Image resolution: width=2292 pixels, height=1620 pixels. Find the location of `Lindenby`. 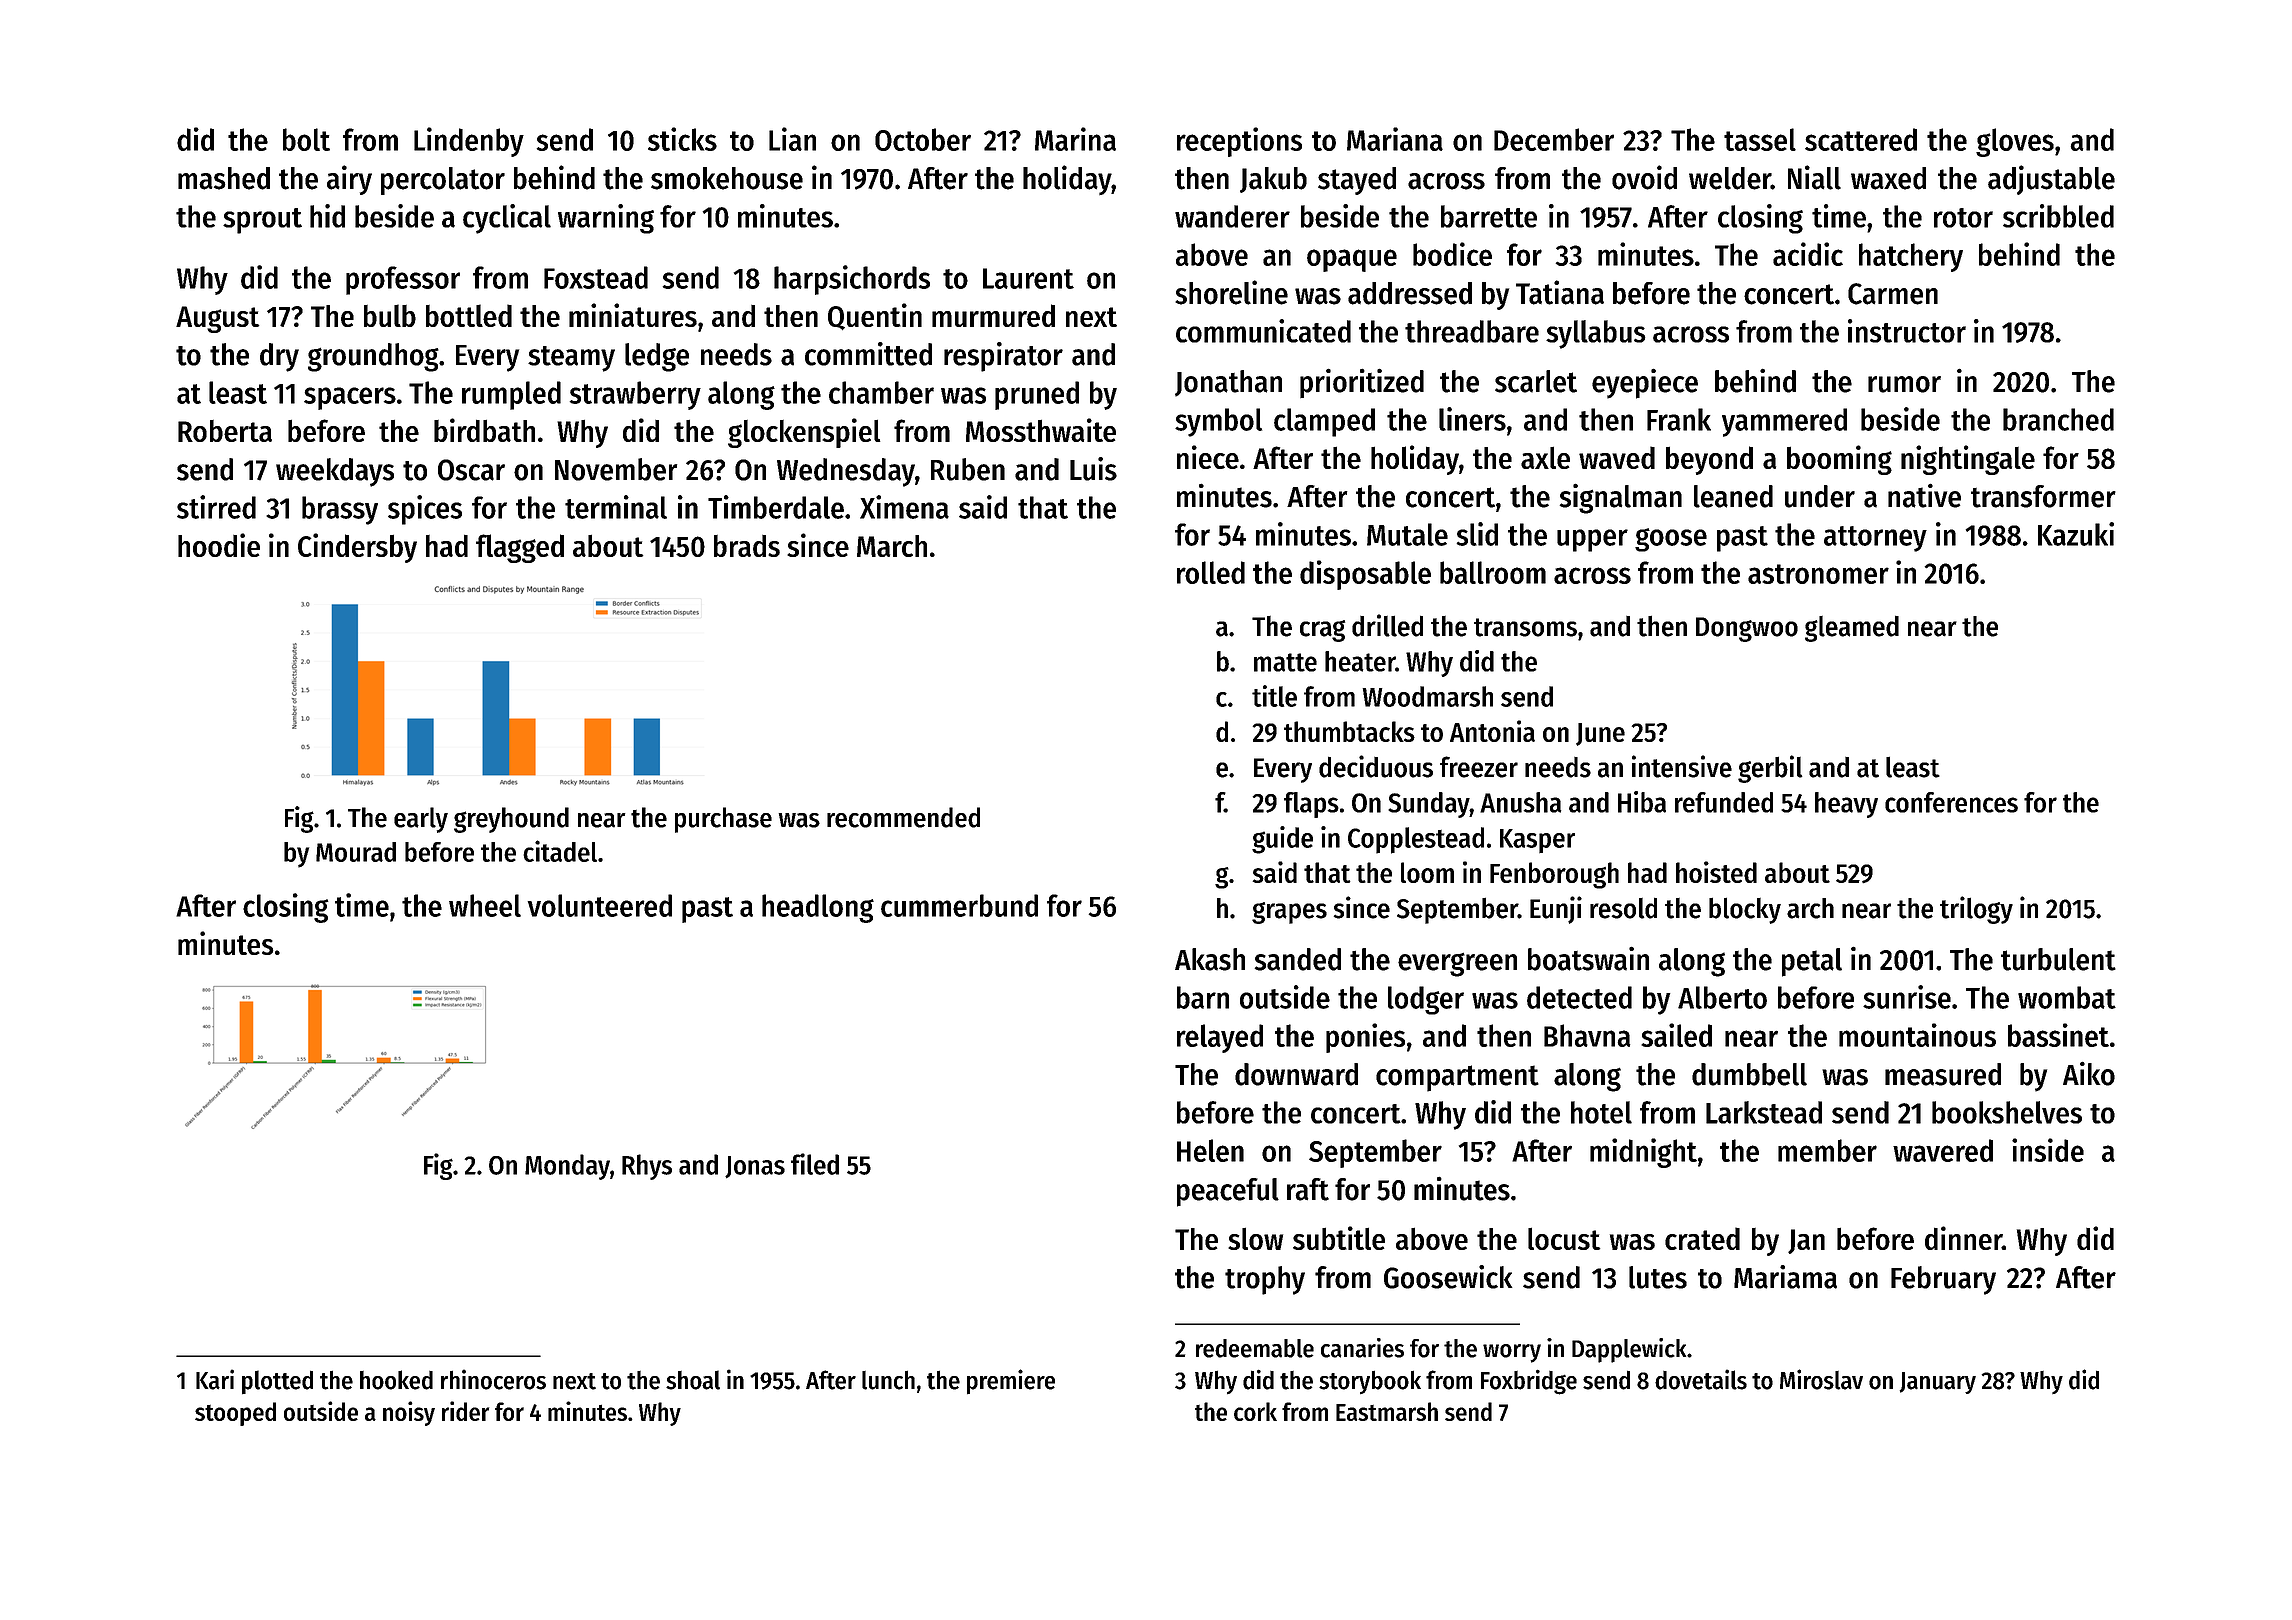

Lindenby is located at coordinates (469, 142).
